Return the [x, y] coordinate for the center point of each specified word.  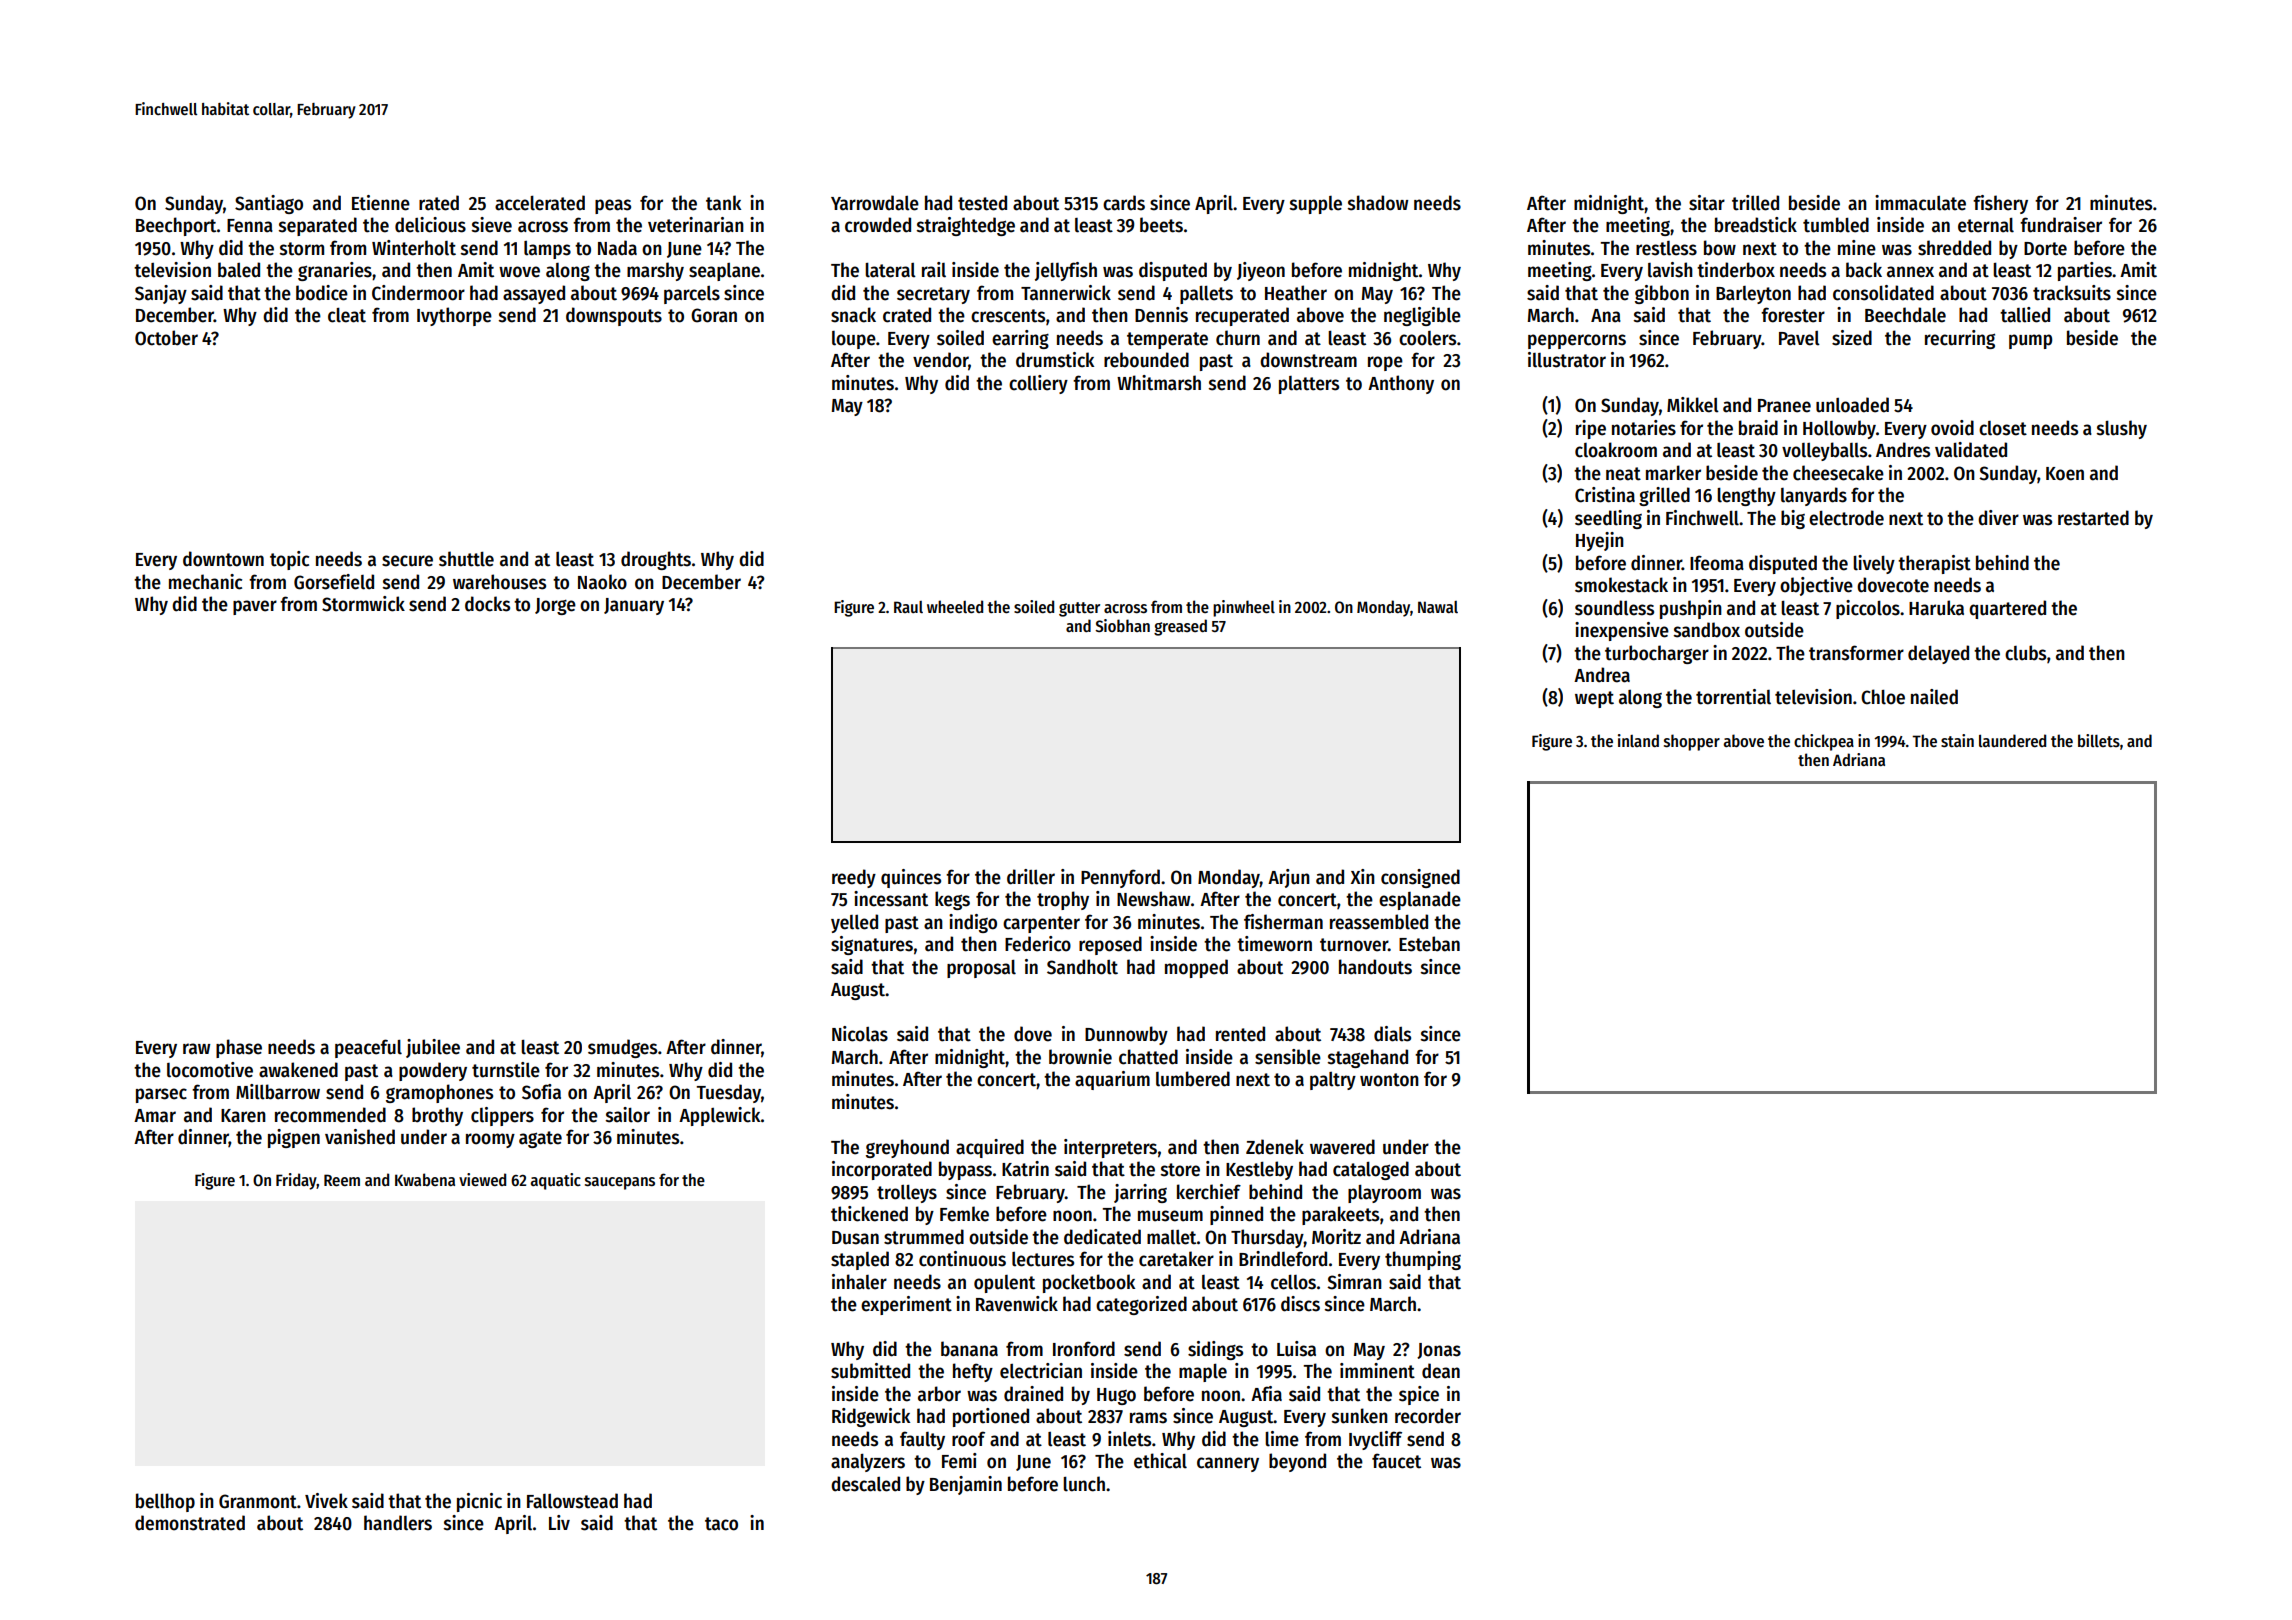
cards [1124, 203]
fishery [2000, 204]
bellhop [165, 1502]
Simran [1354, 1282]
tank [723, 203]
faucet [1396, 1461]
